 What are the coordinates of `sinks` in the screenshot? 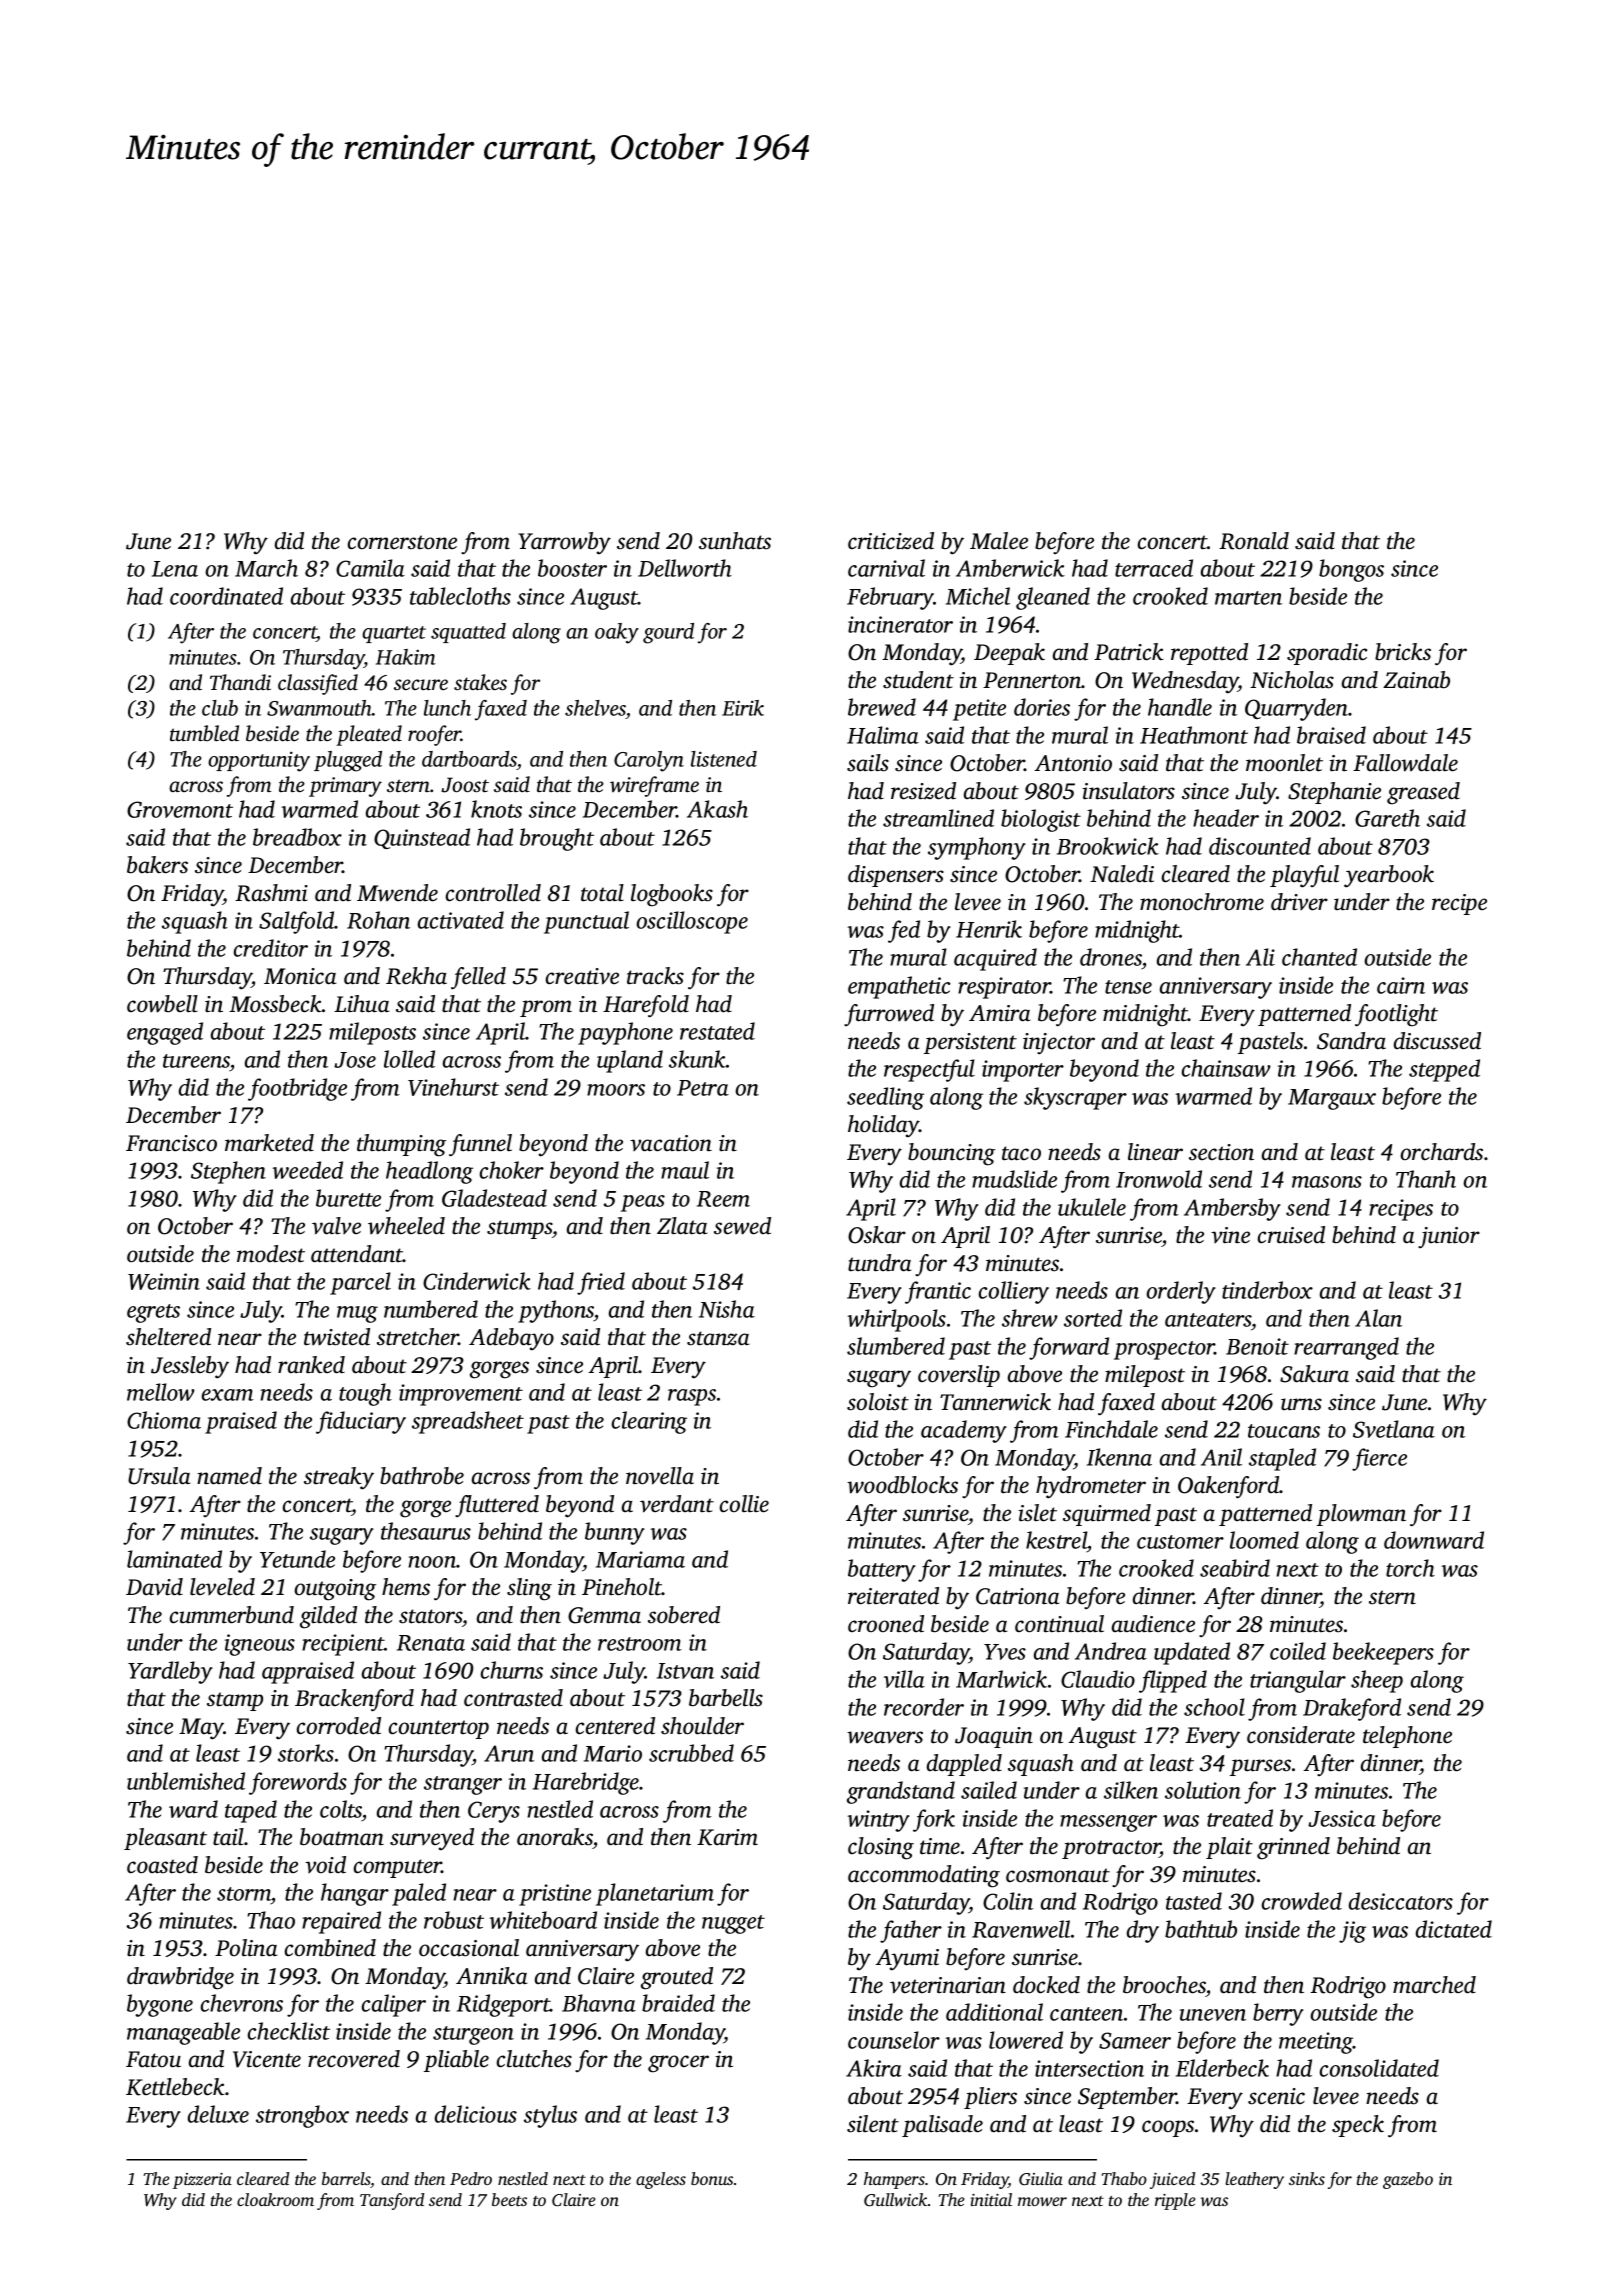 It's located at (1307, 2178).
